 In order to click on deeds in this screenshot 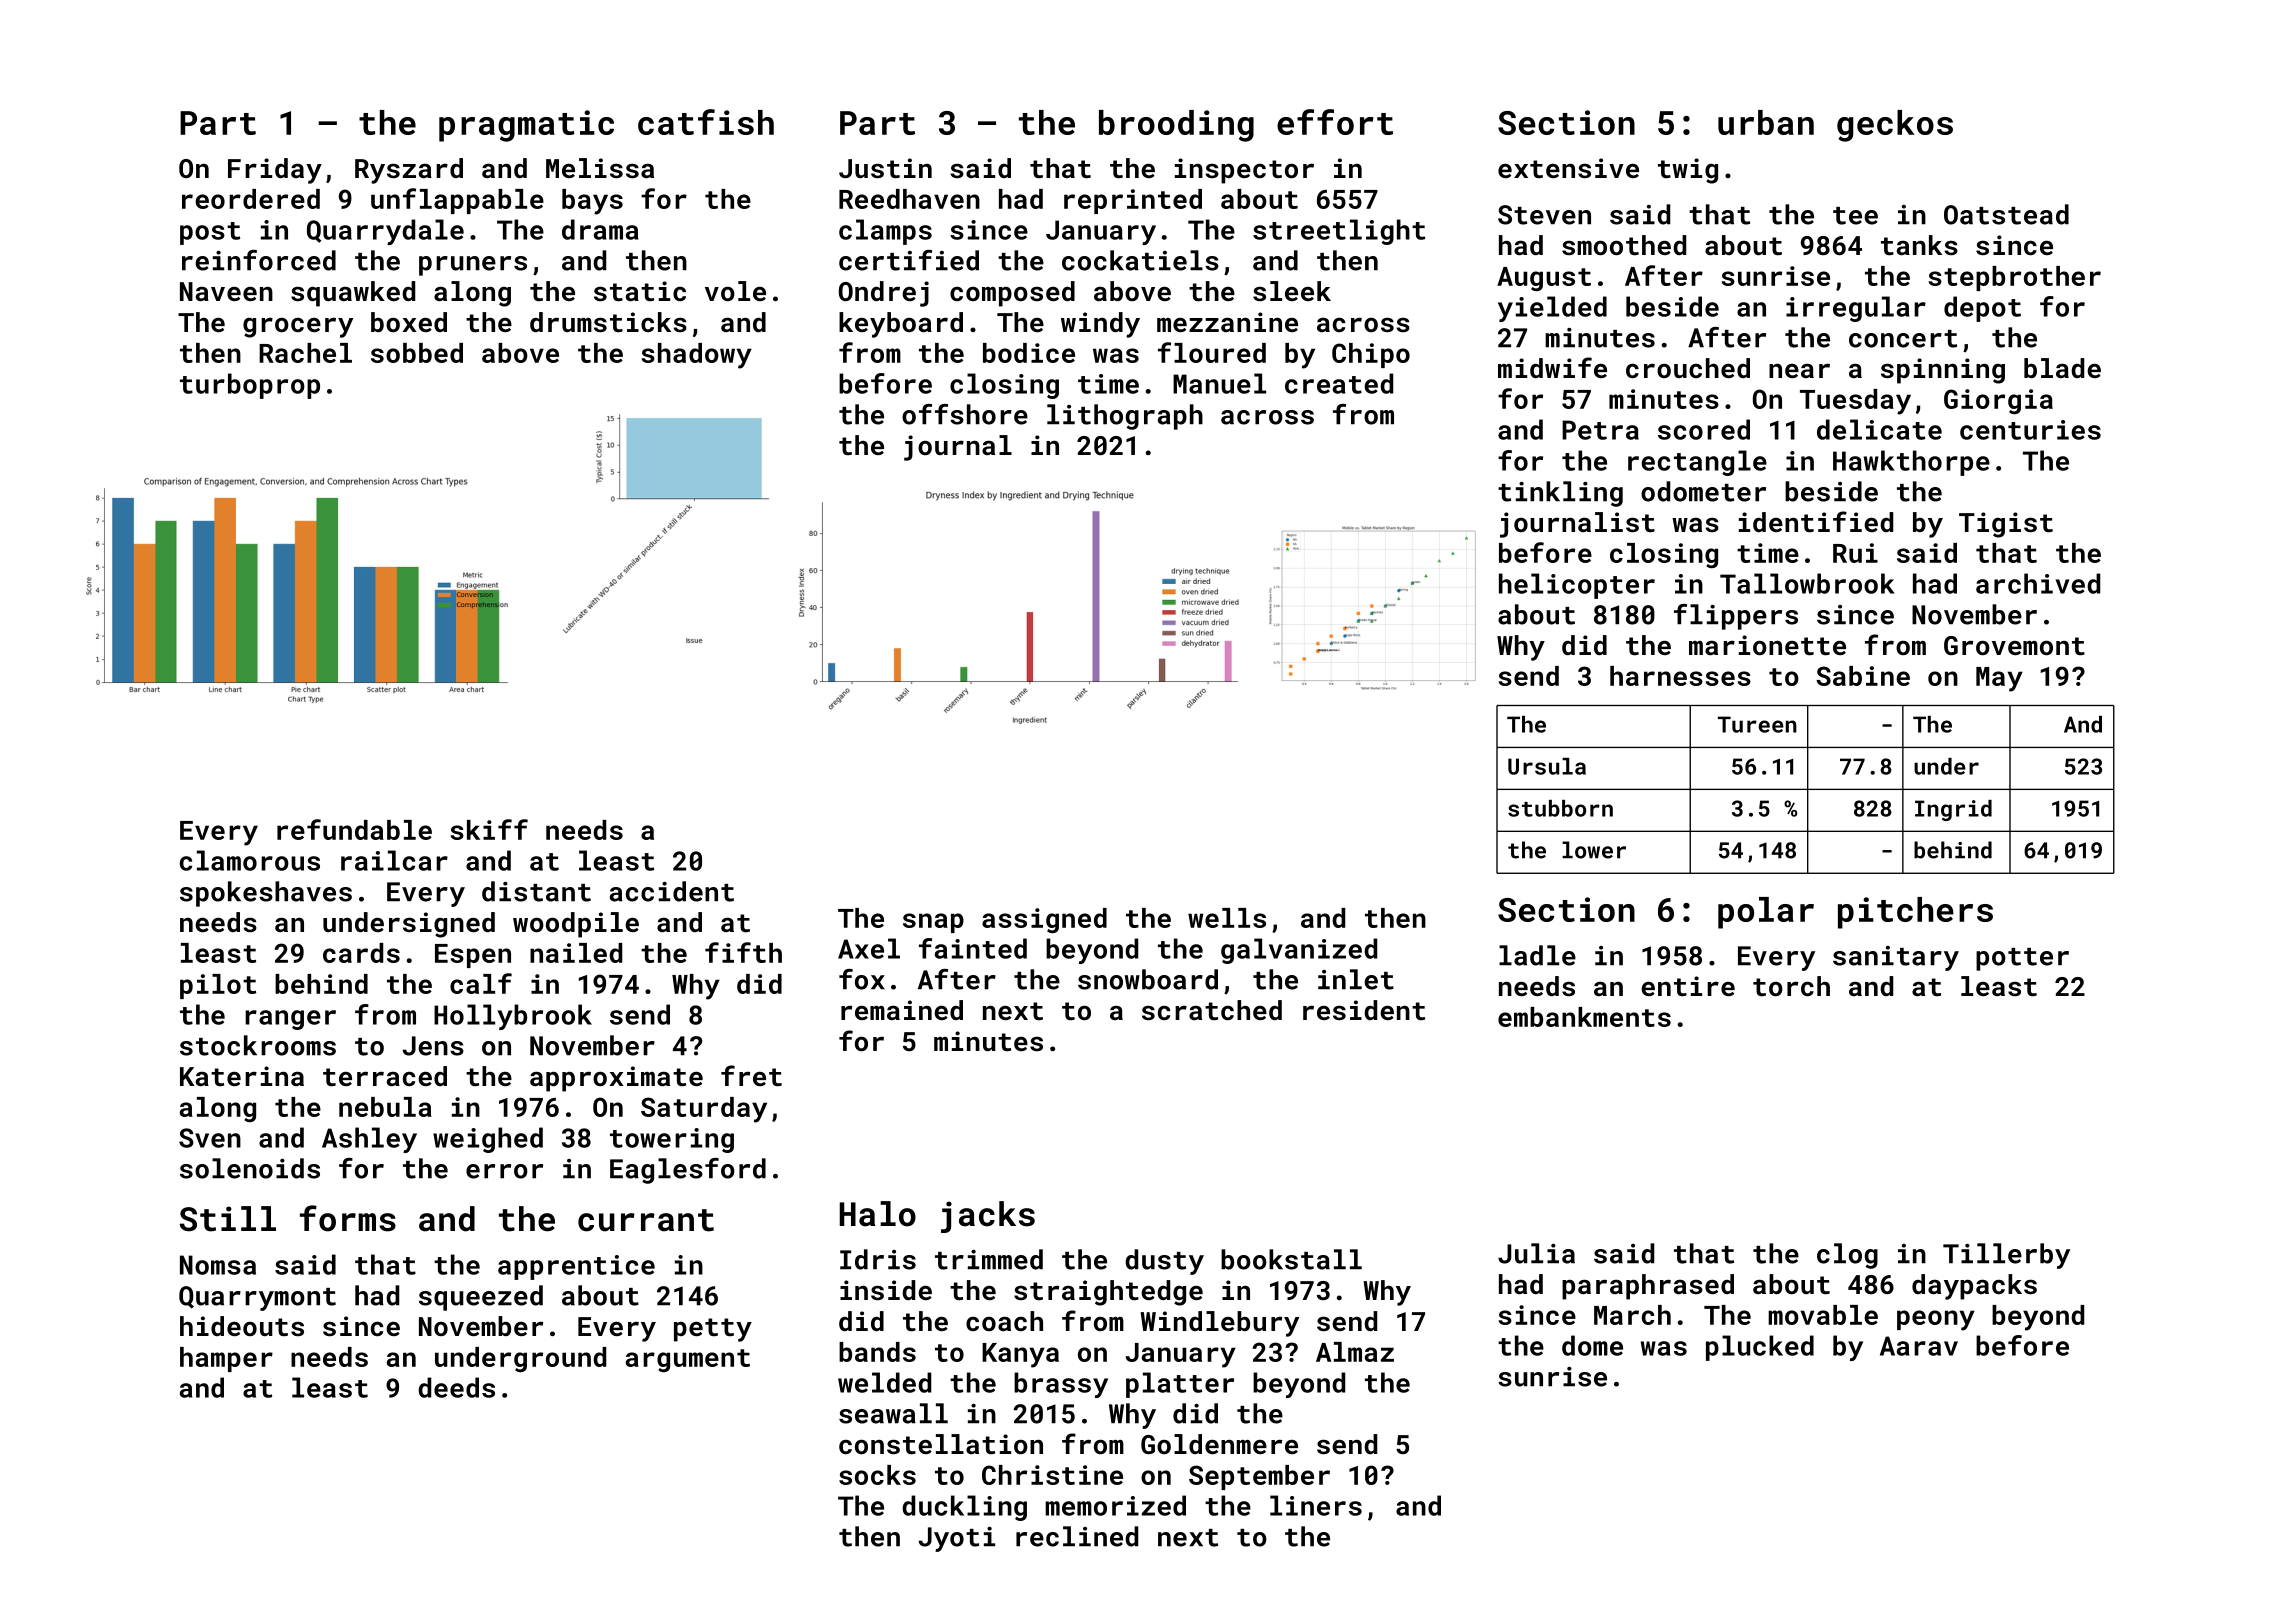, I will do `click(456, 1387)`.
